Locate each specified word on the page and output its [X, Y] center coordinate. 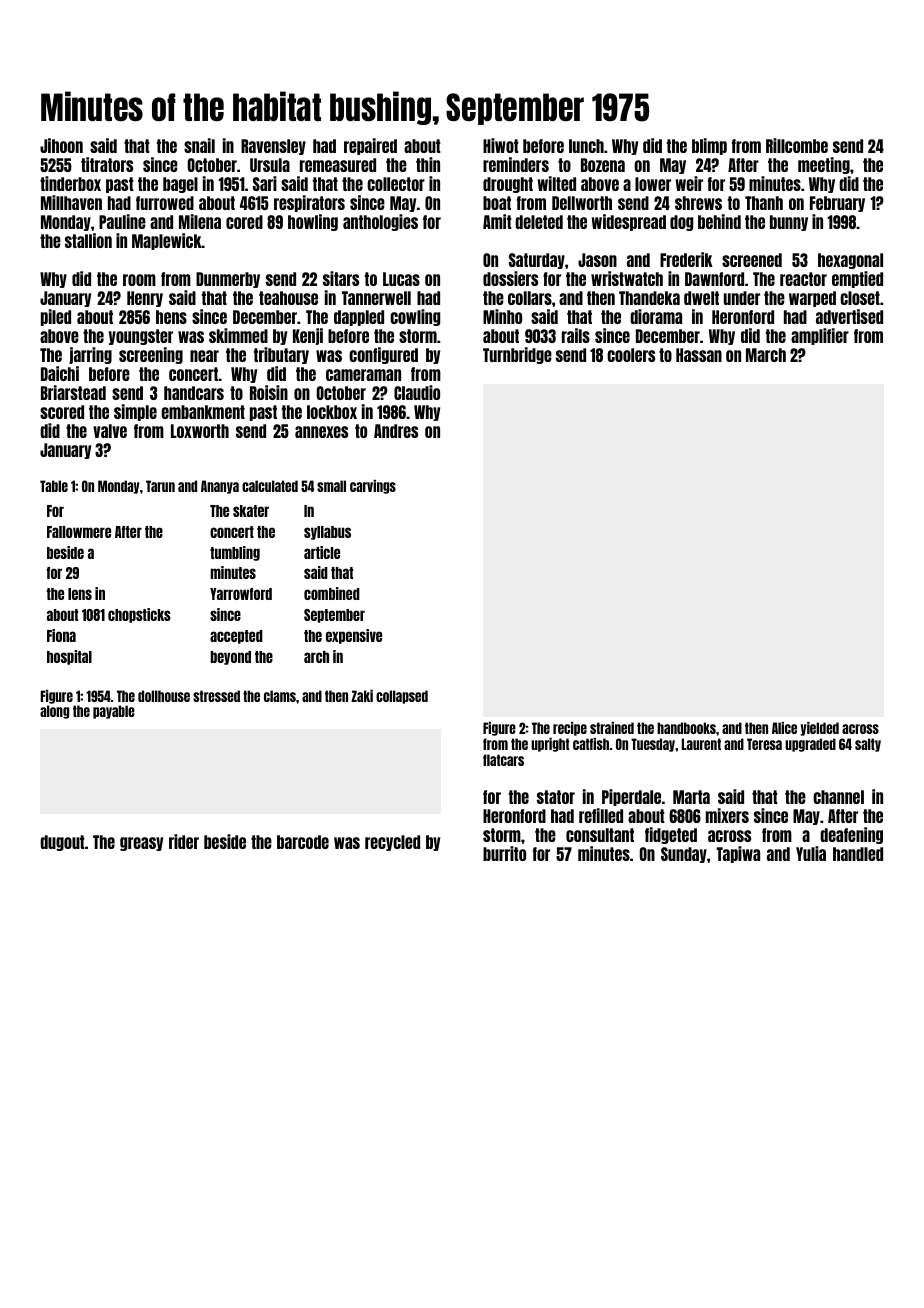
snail [199, 145]
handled [858, 854]
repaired [370, 146]
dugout [62, 843]
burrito [504, 853]
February [837, 204]
